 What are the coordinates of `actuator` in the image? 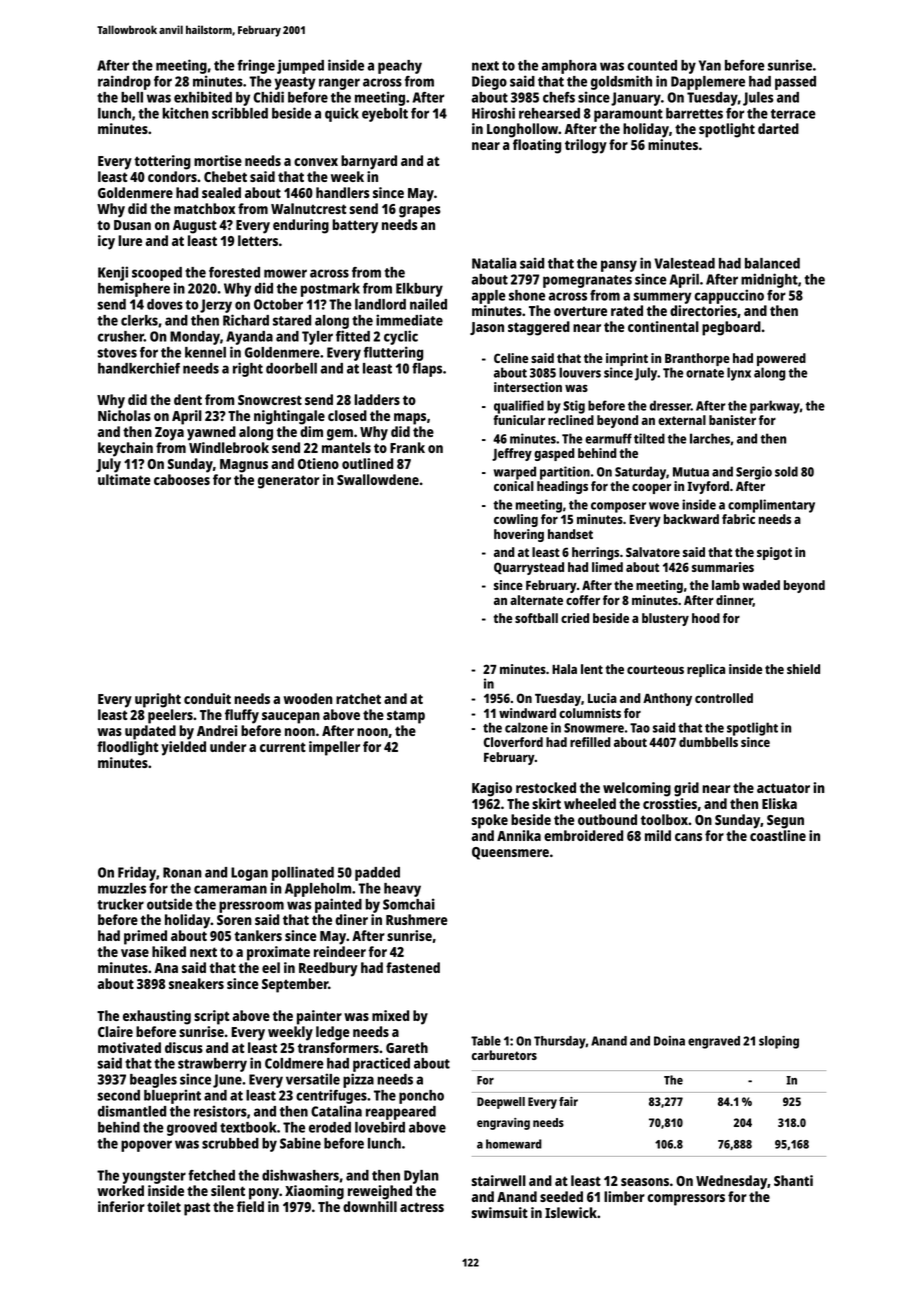 It's located at (783, 788).
